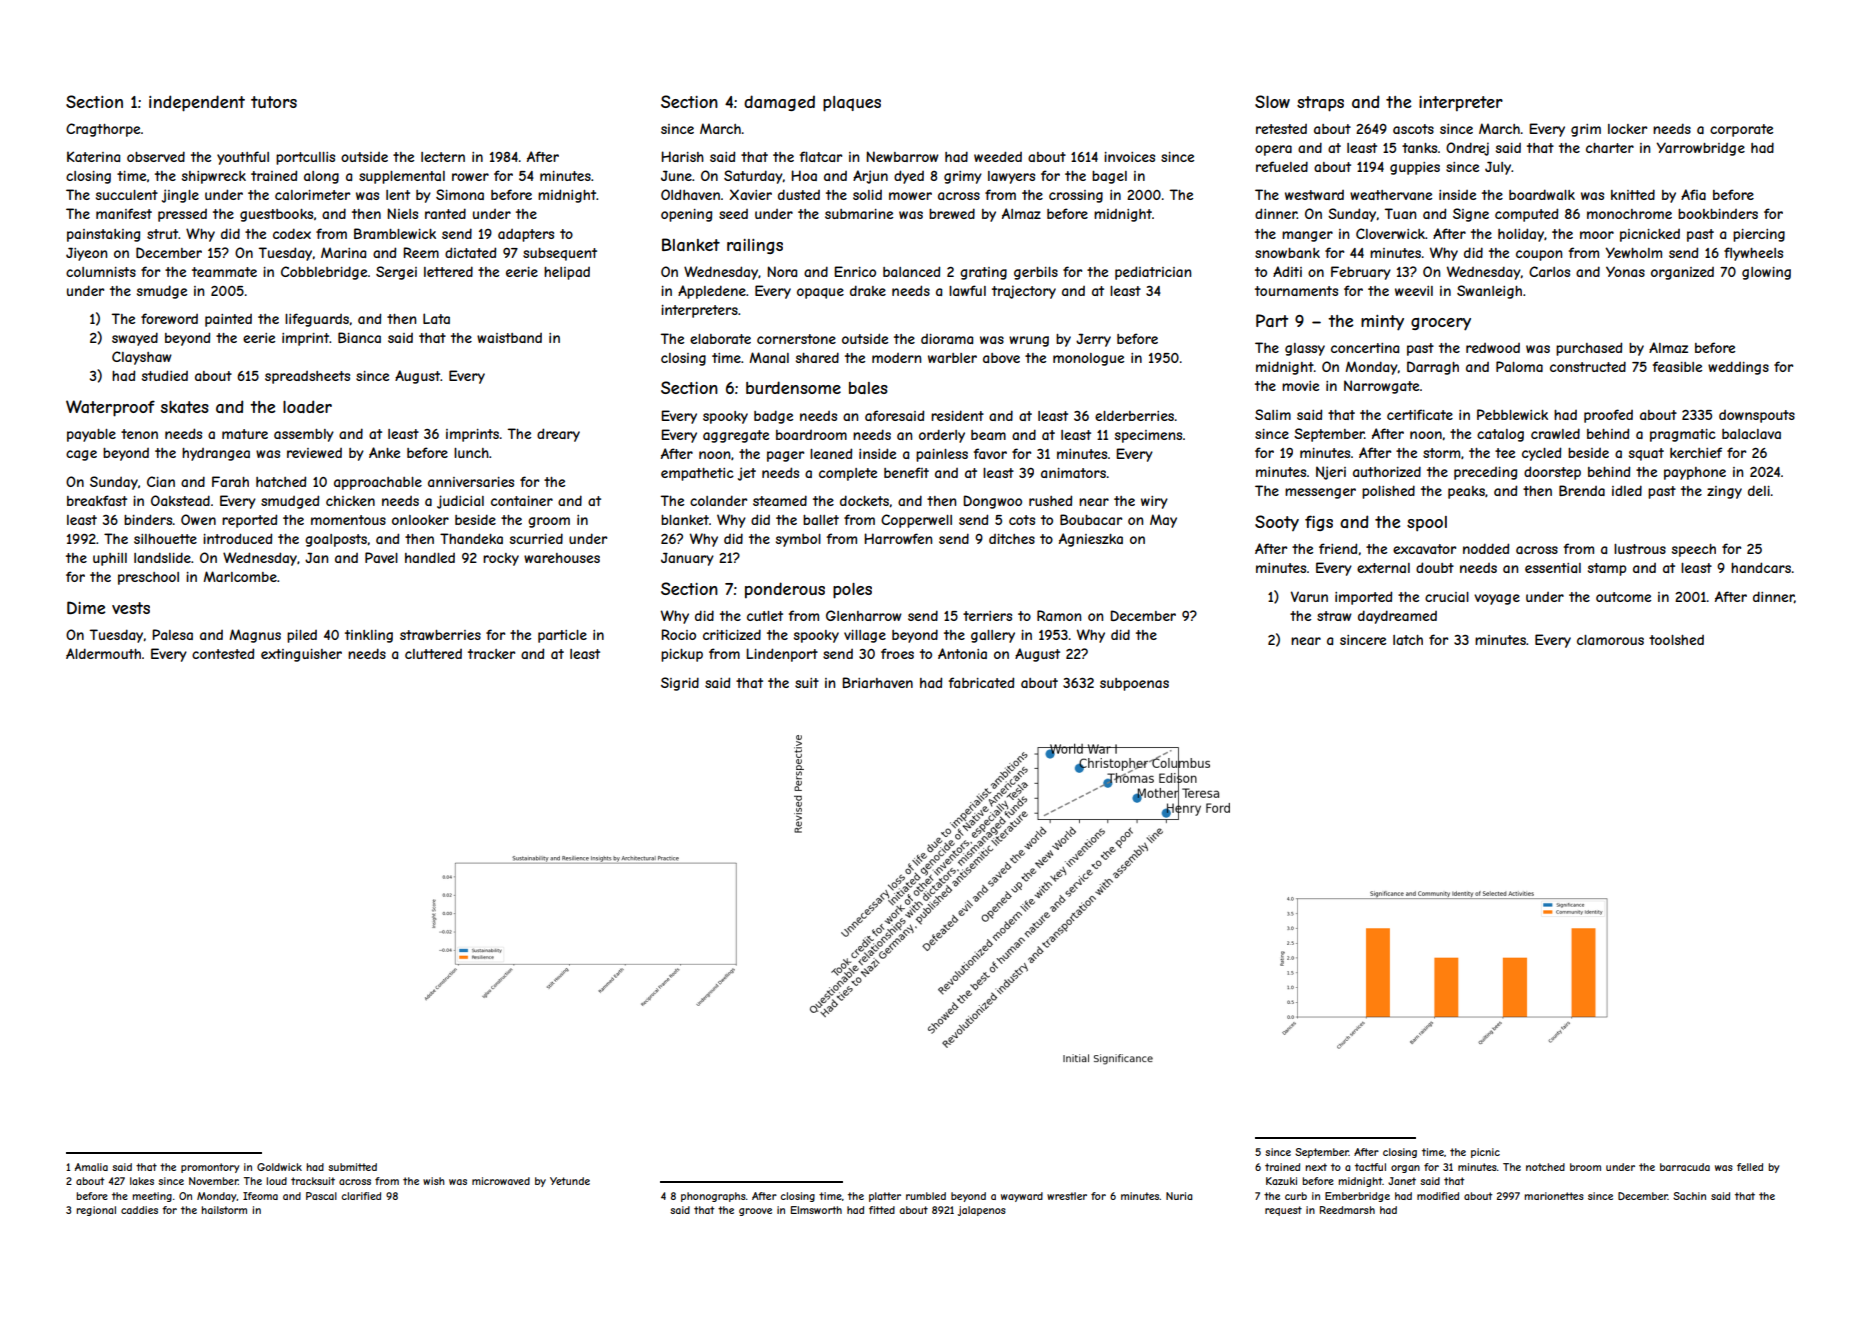  I want to click on clarified, so click(361, 1196).
